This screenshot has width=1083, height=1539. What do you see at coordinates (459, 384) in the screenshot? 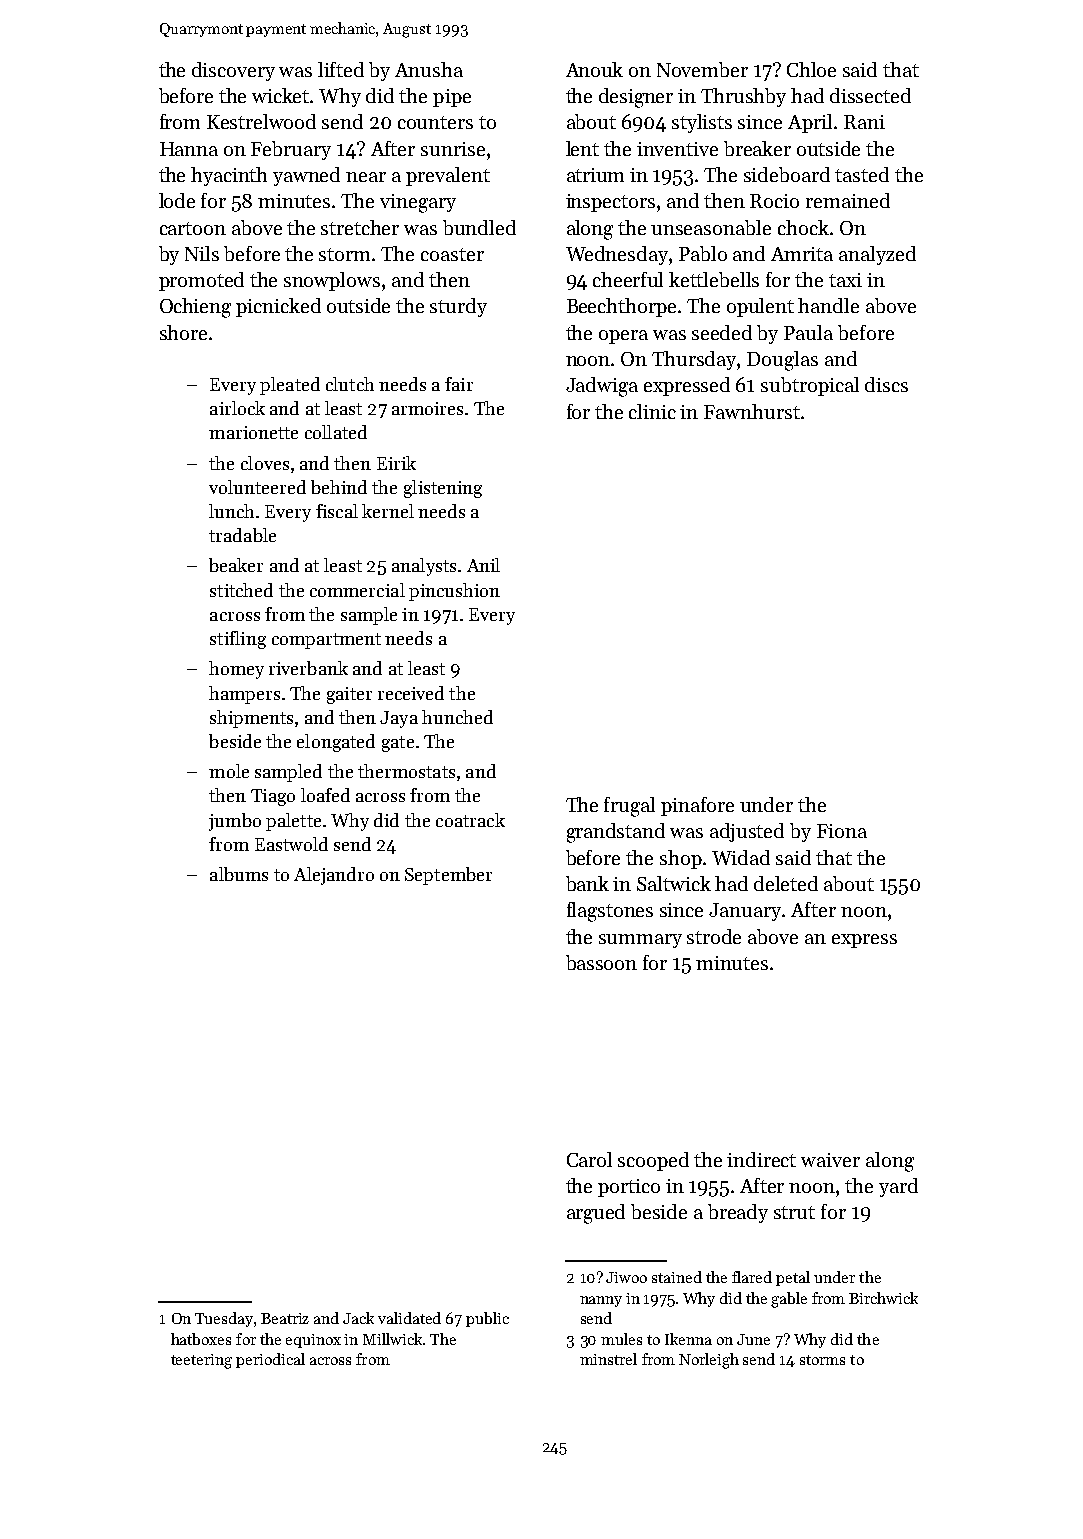
I see `fair` at bounding box center [459, 384].
